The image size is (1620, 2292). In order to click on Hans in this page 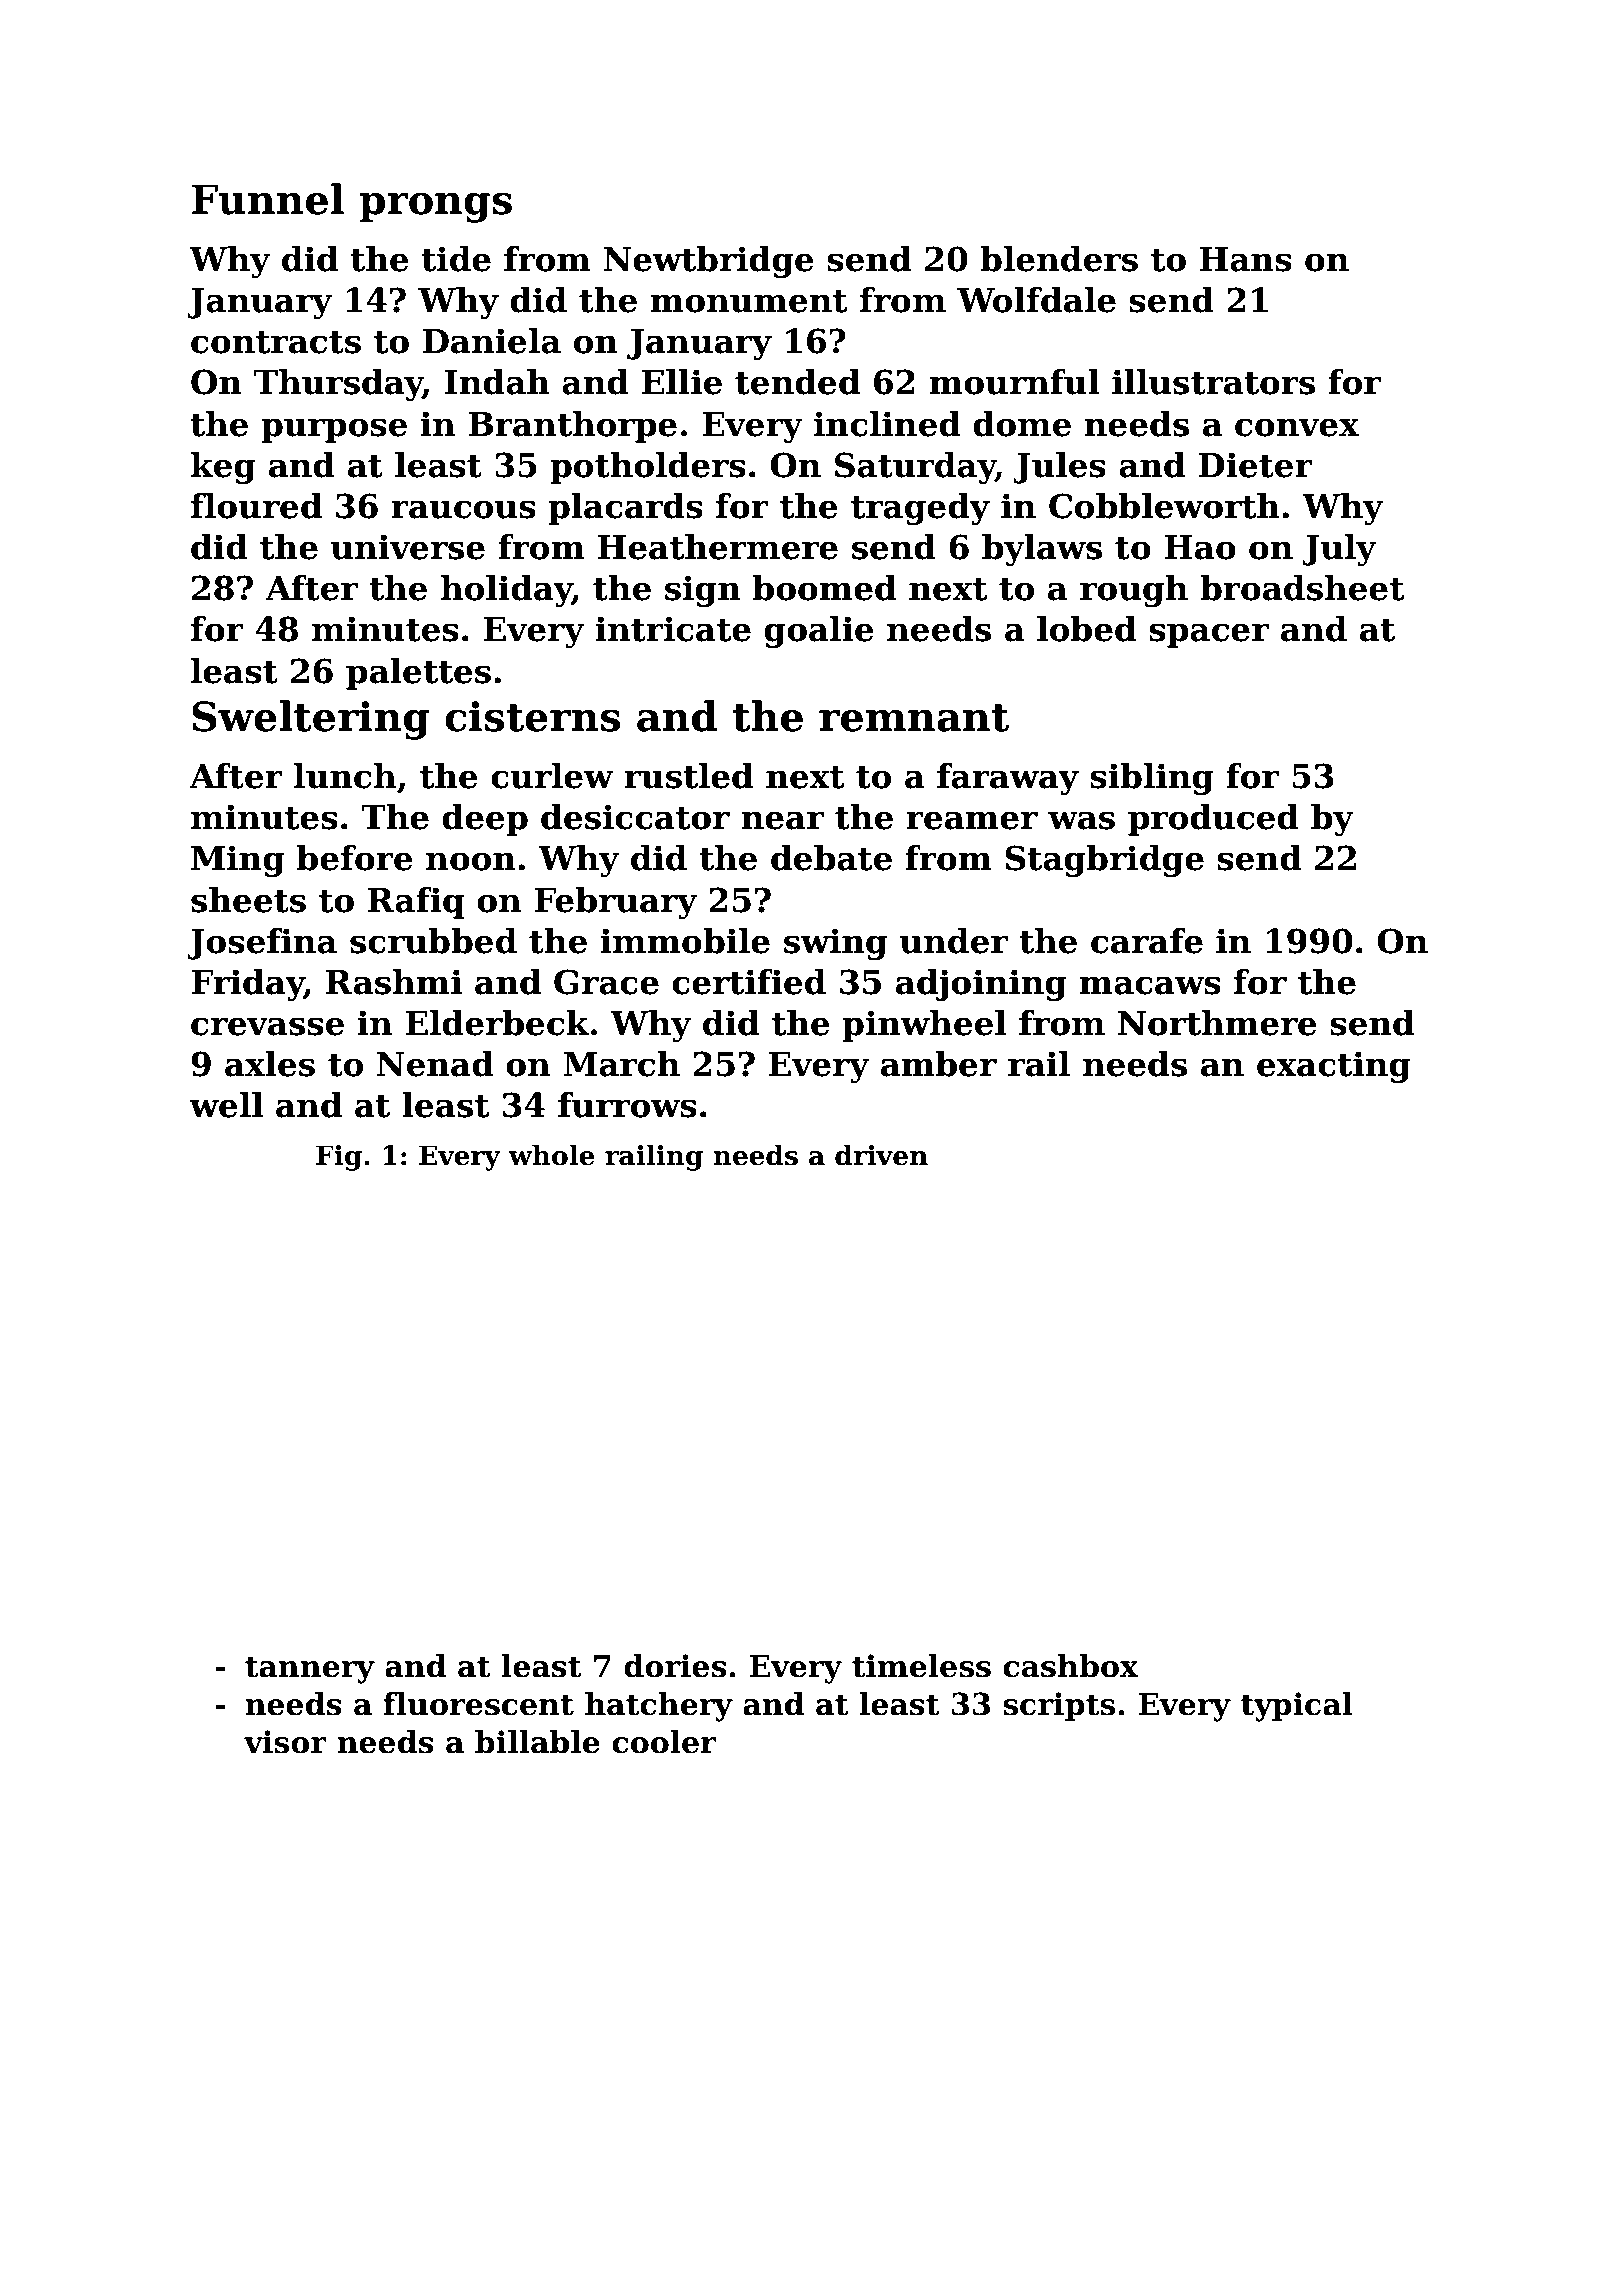, I will do `click(1246, 259)`.
